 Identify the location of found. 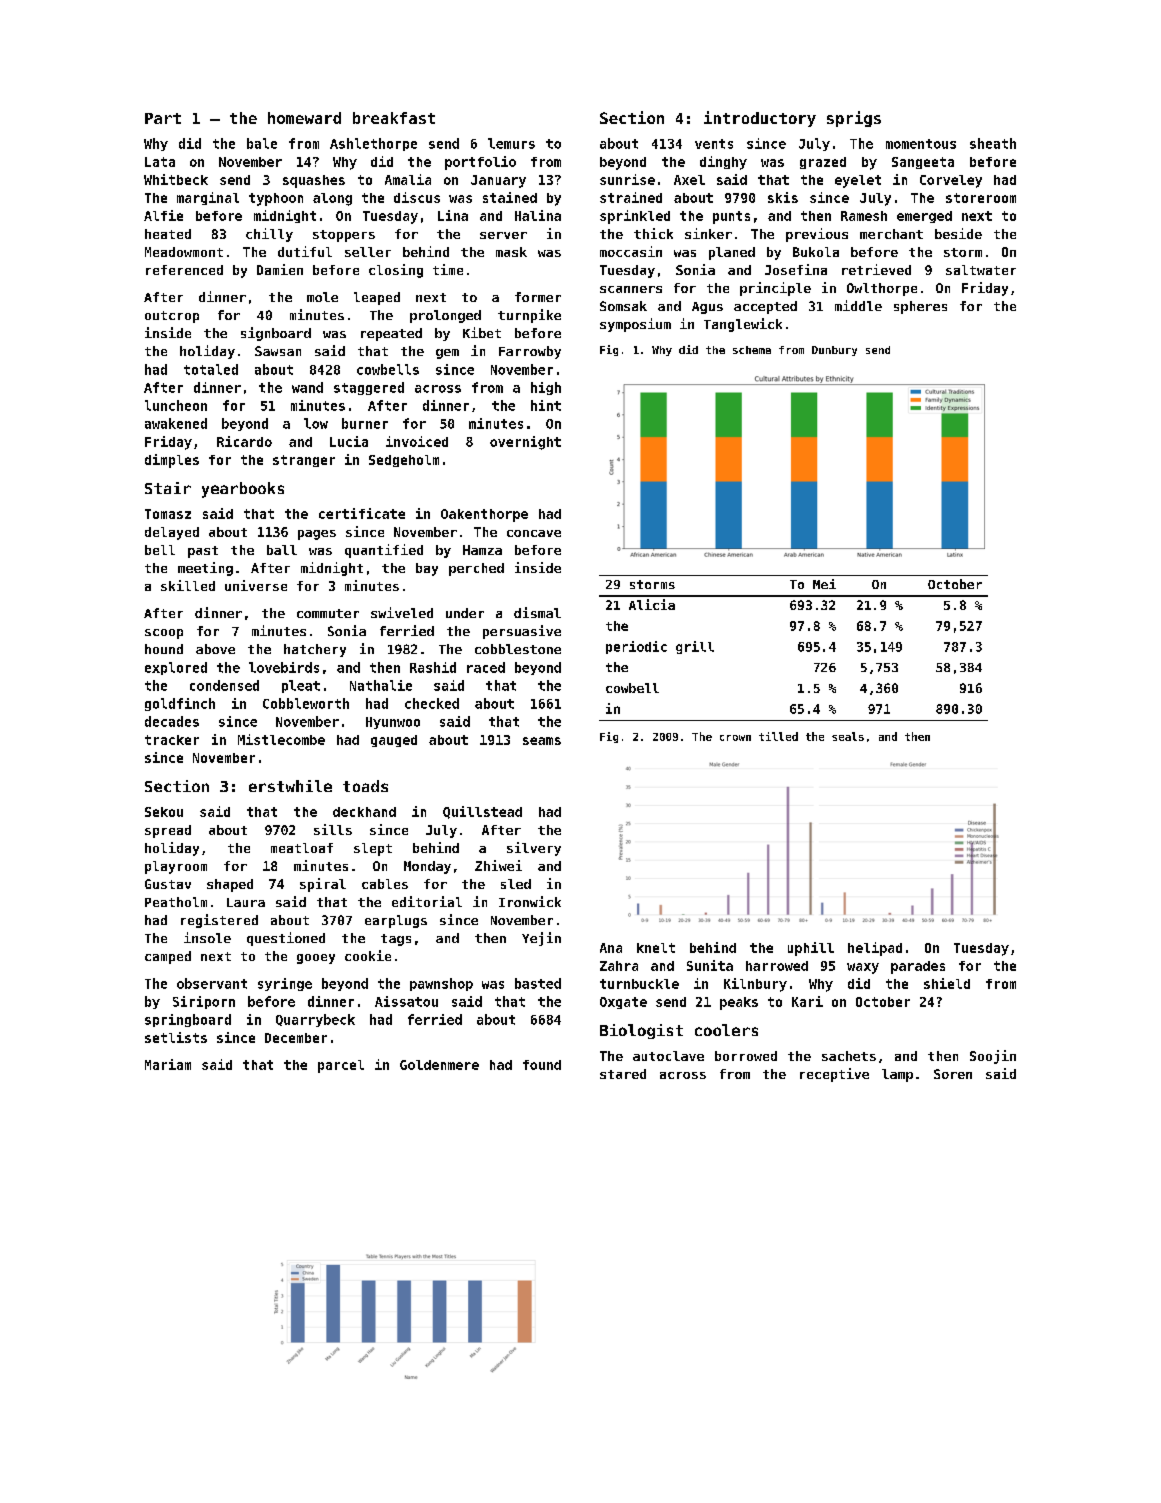
(542, 1065).
